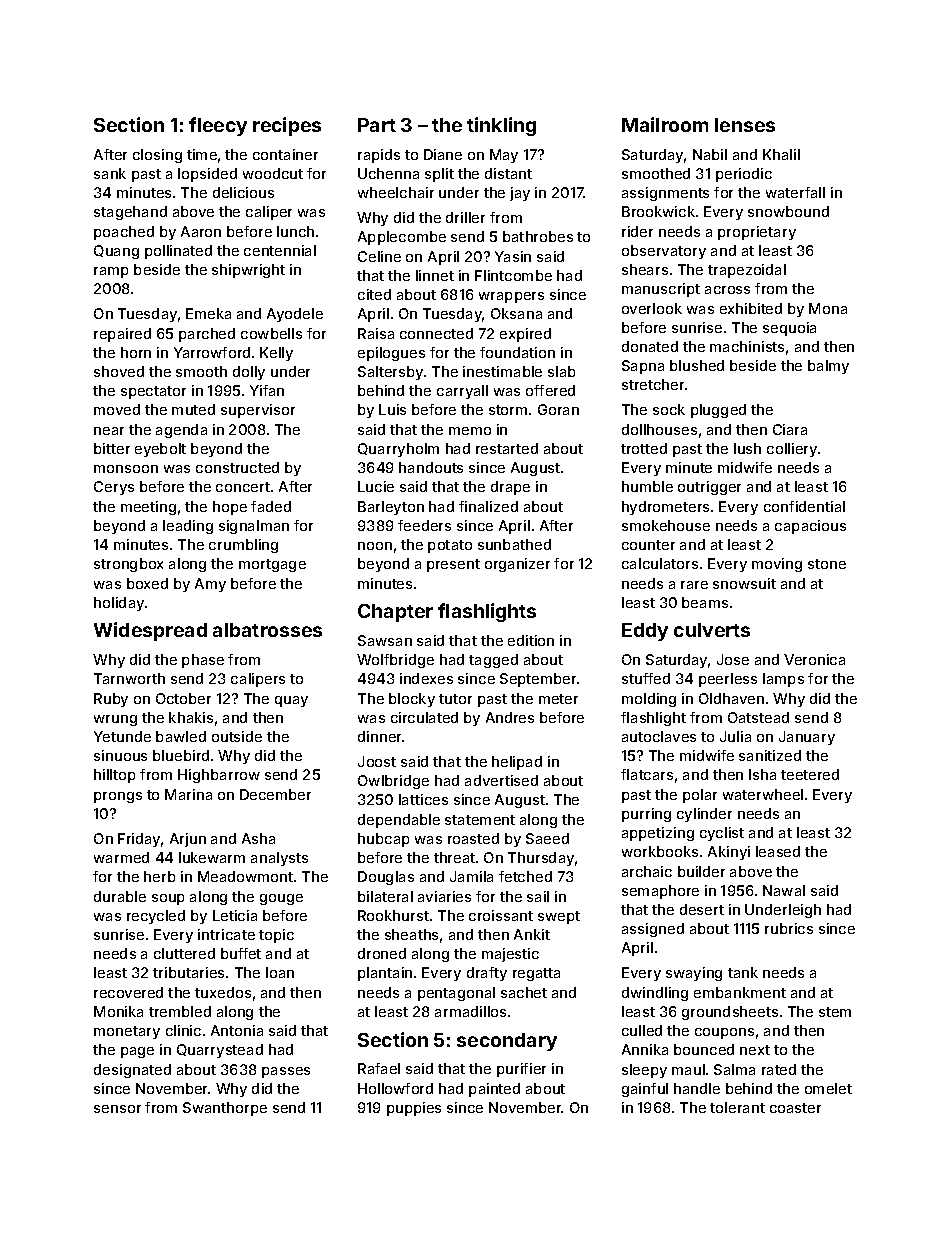 The image size is (952, 1233). I want to click on Part, so click(377, 125).
